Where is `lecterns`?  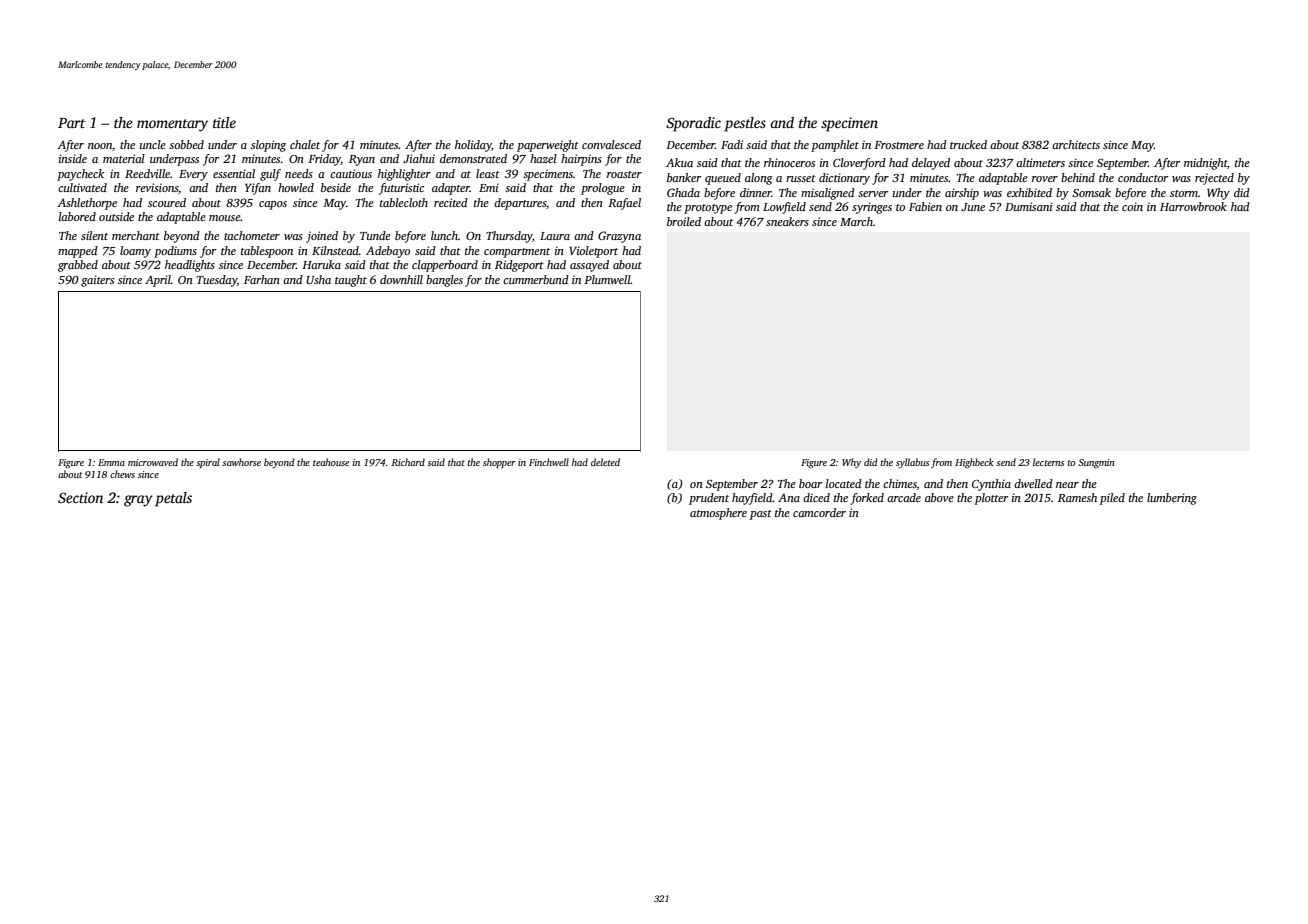 lecterns is located at coordinates (1048, 462).
